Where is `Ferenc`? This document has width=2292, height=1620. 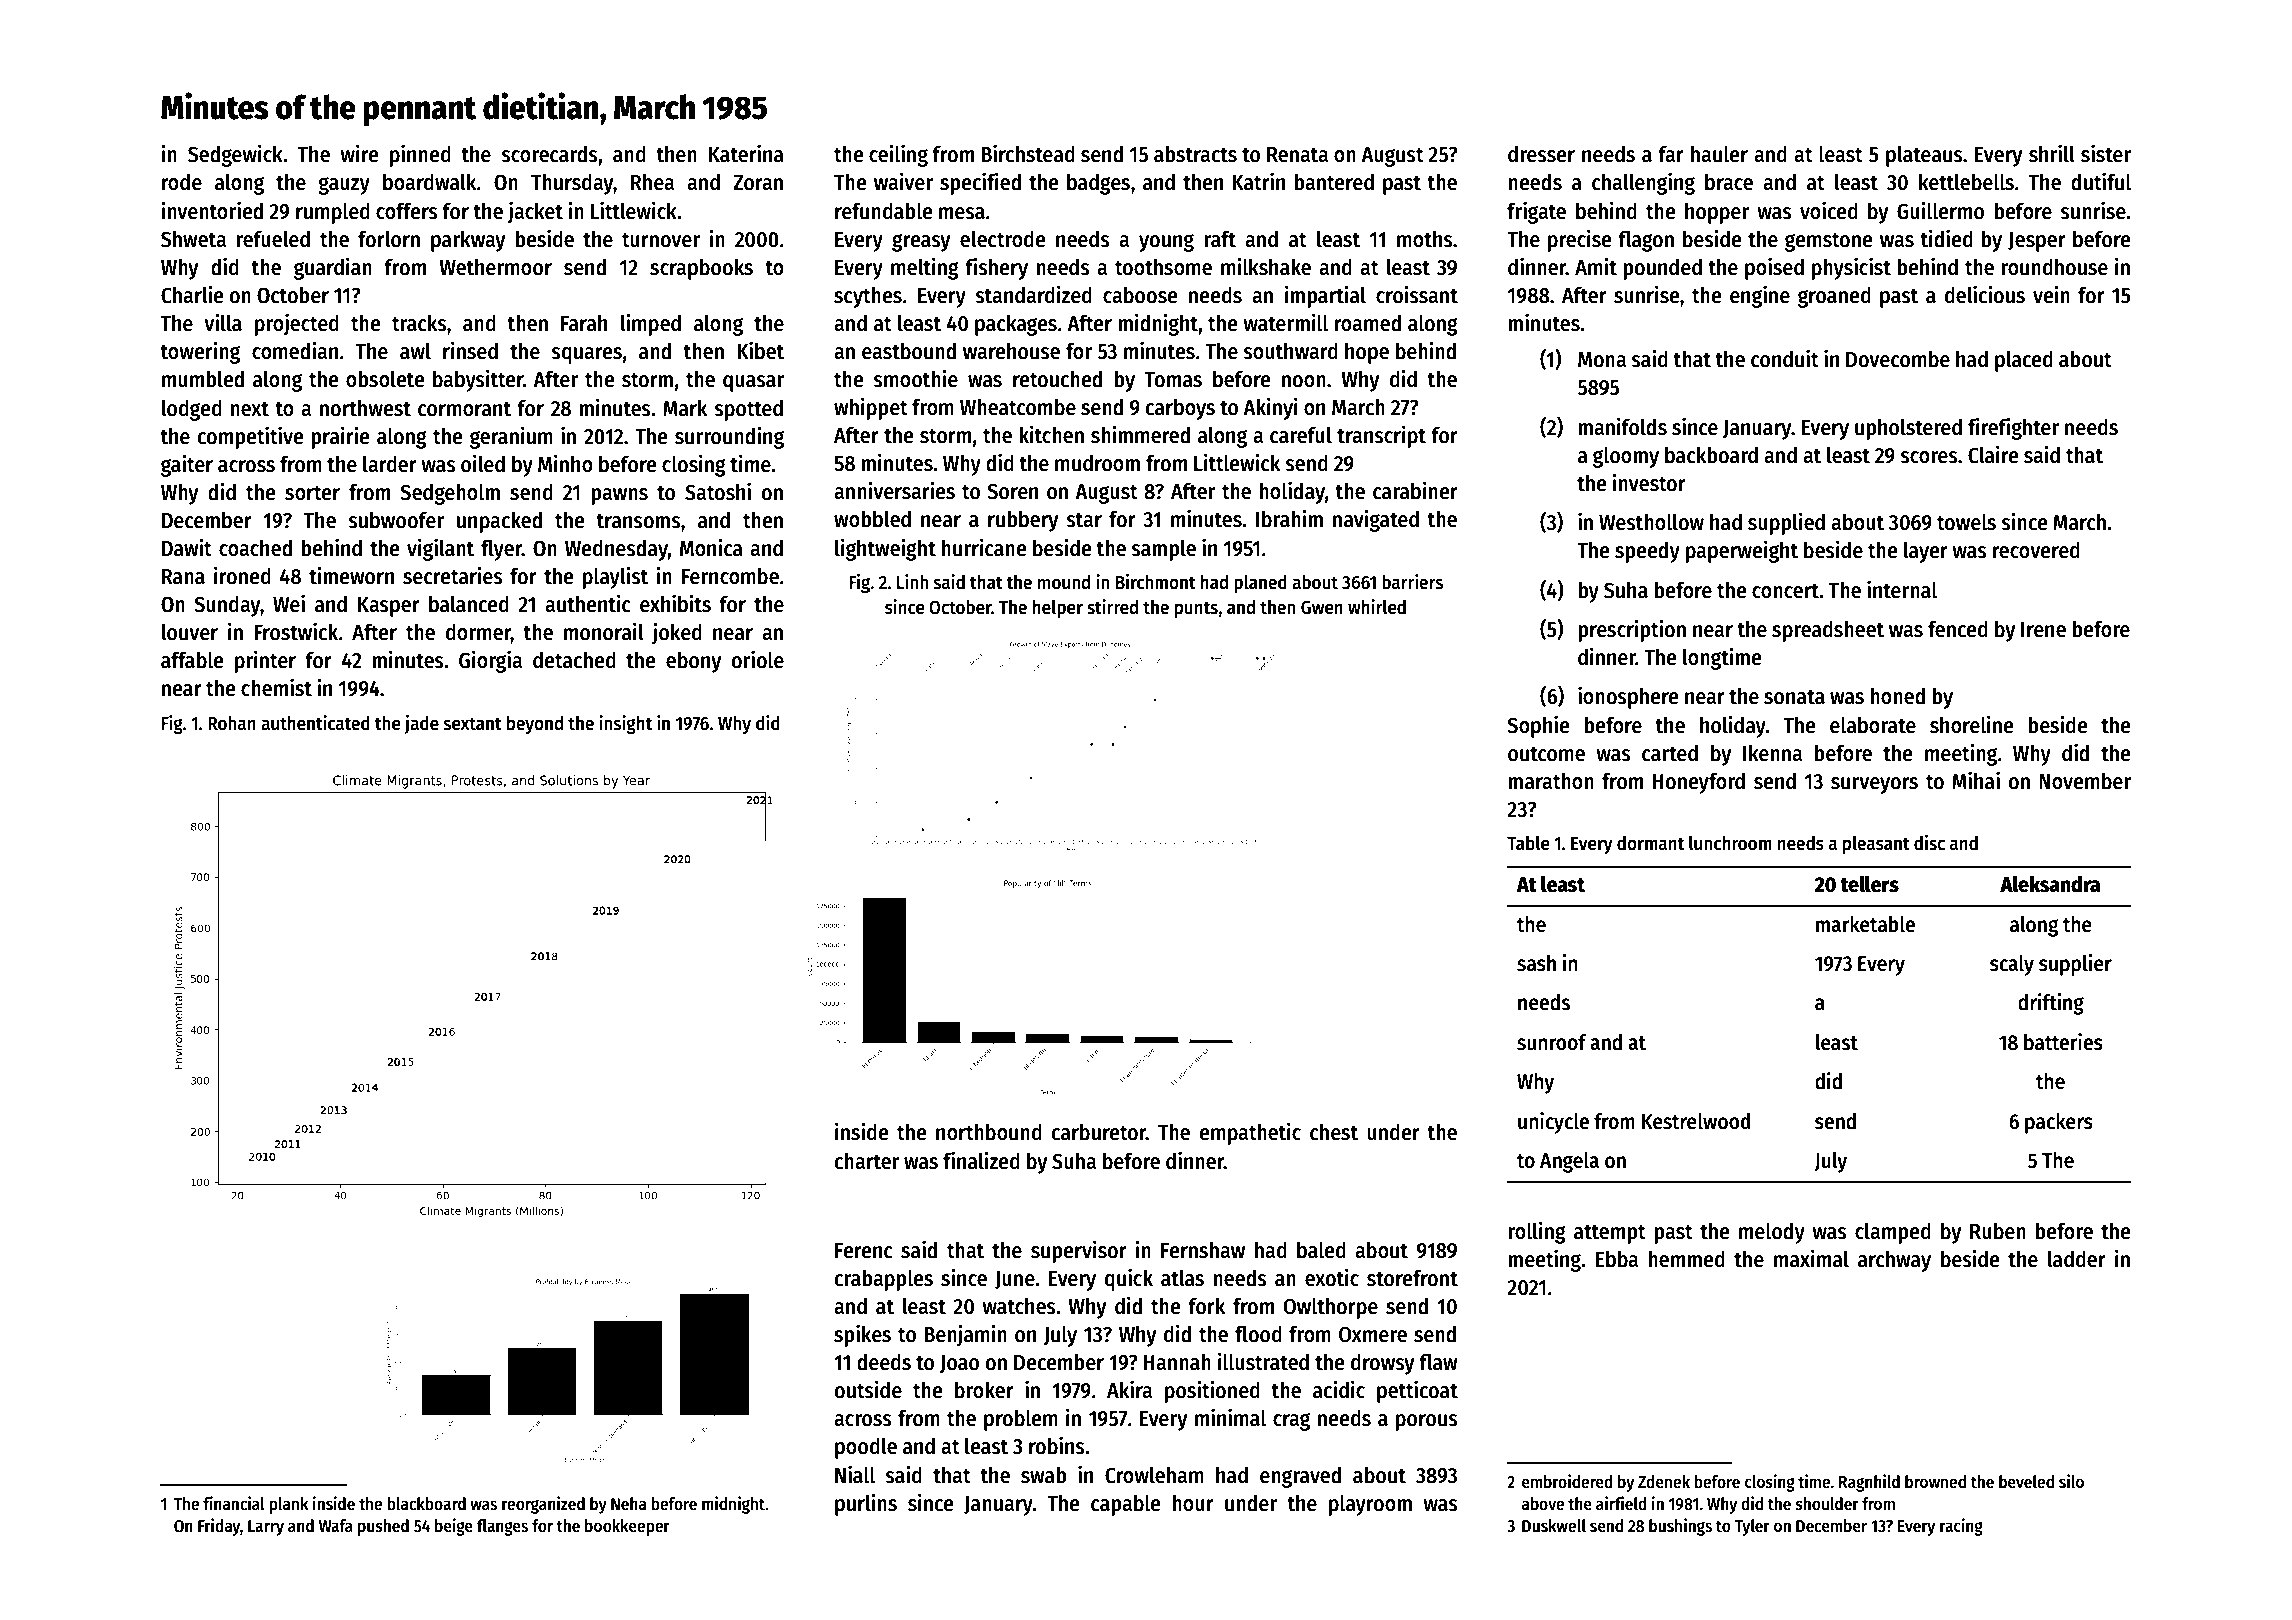
Ferenc is located at coordinates (864, 1251).
